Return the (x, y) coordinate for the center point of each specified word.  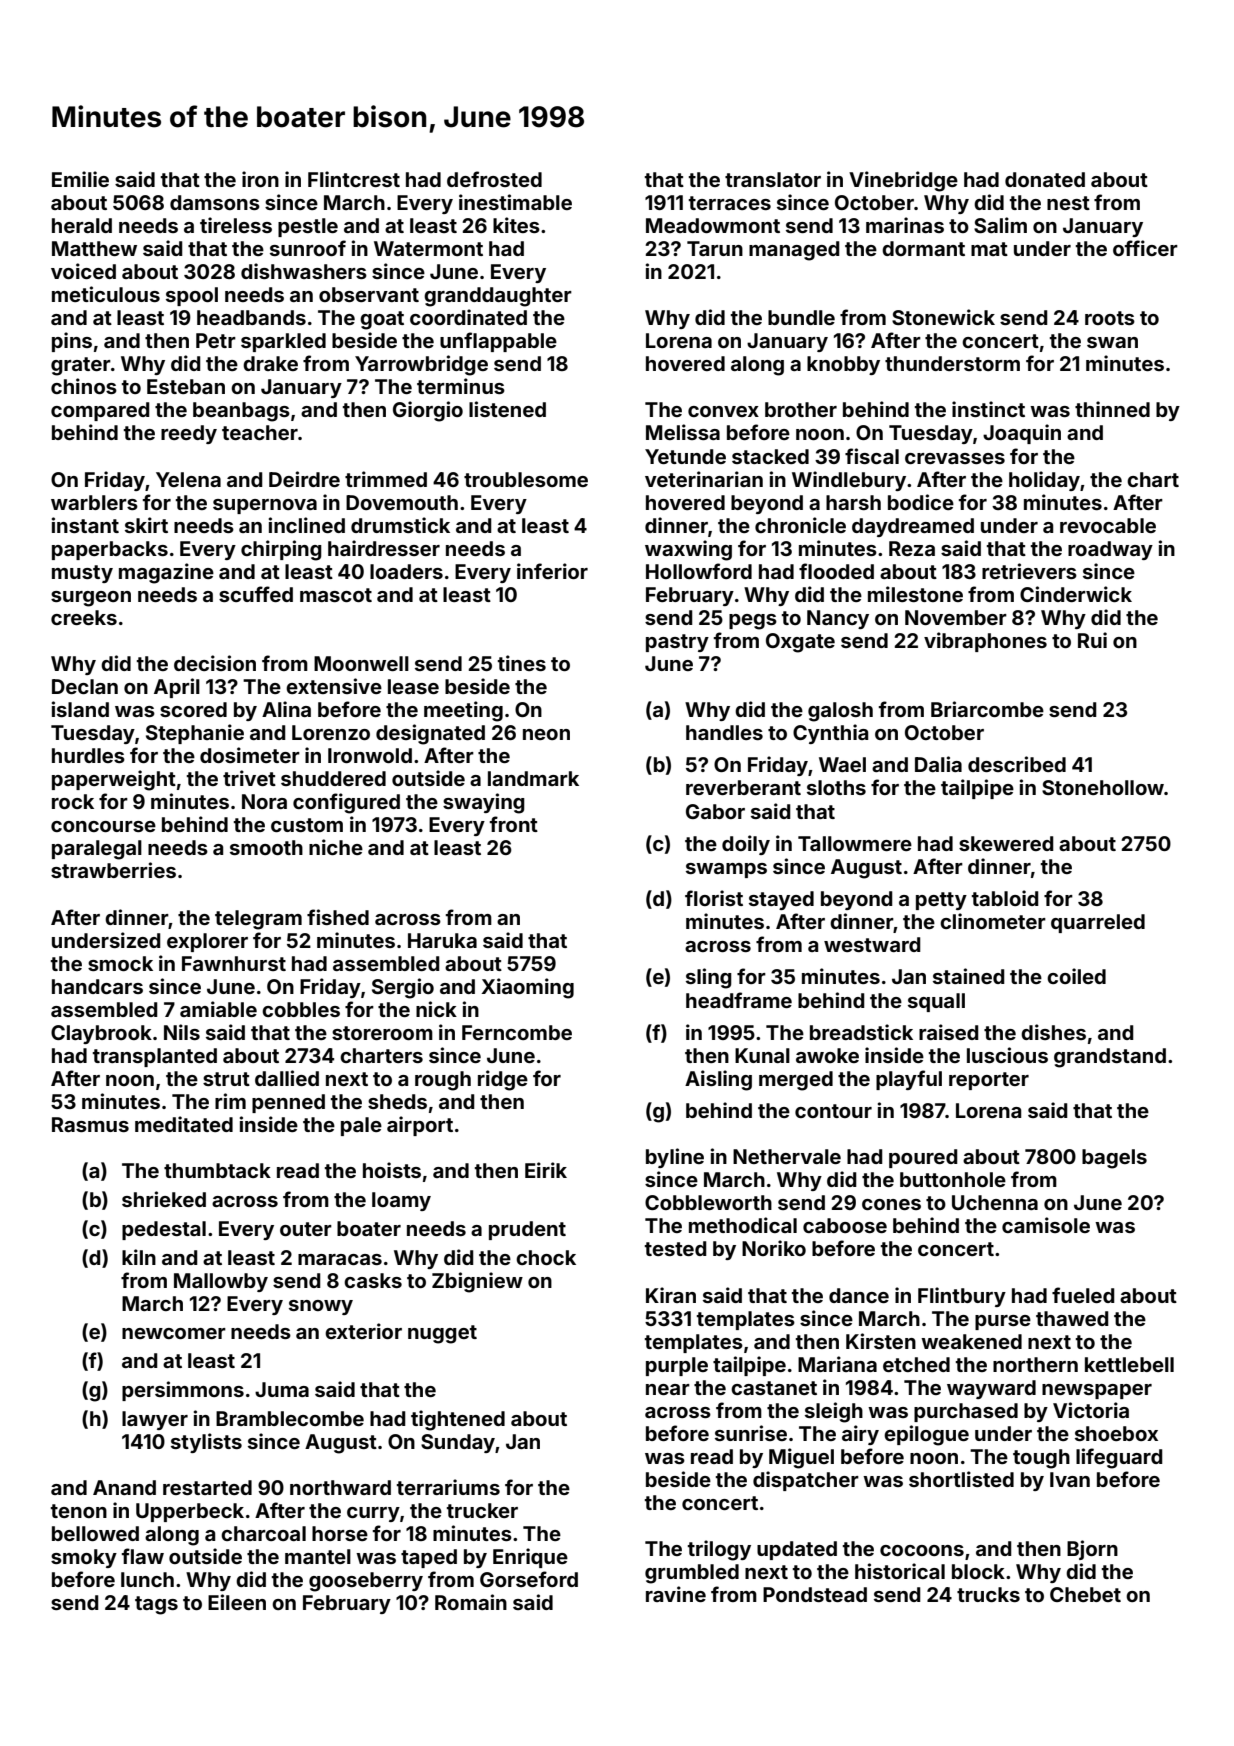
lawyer (155, 1420)
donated (1045, 179)
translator (773, 179)
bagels (1114, 1159)
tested (676, 1248)
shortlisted (961, 1479)
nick (436, 1009)
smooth (266, 847)
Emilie (80, 179)
